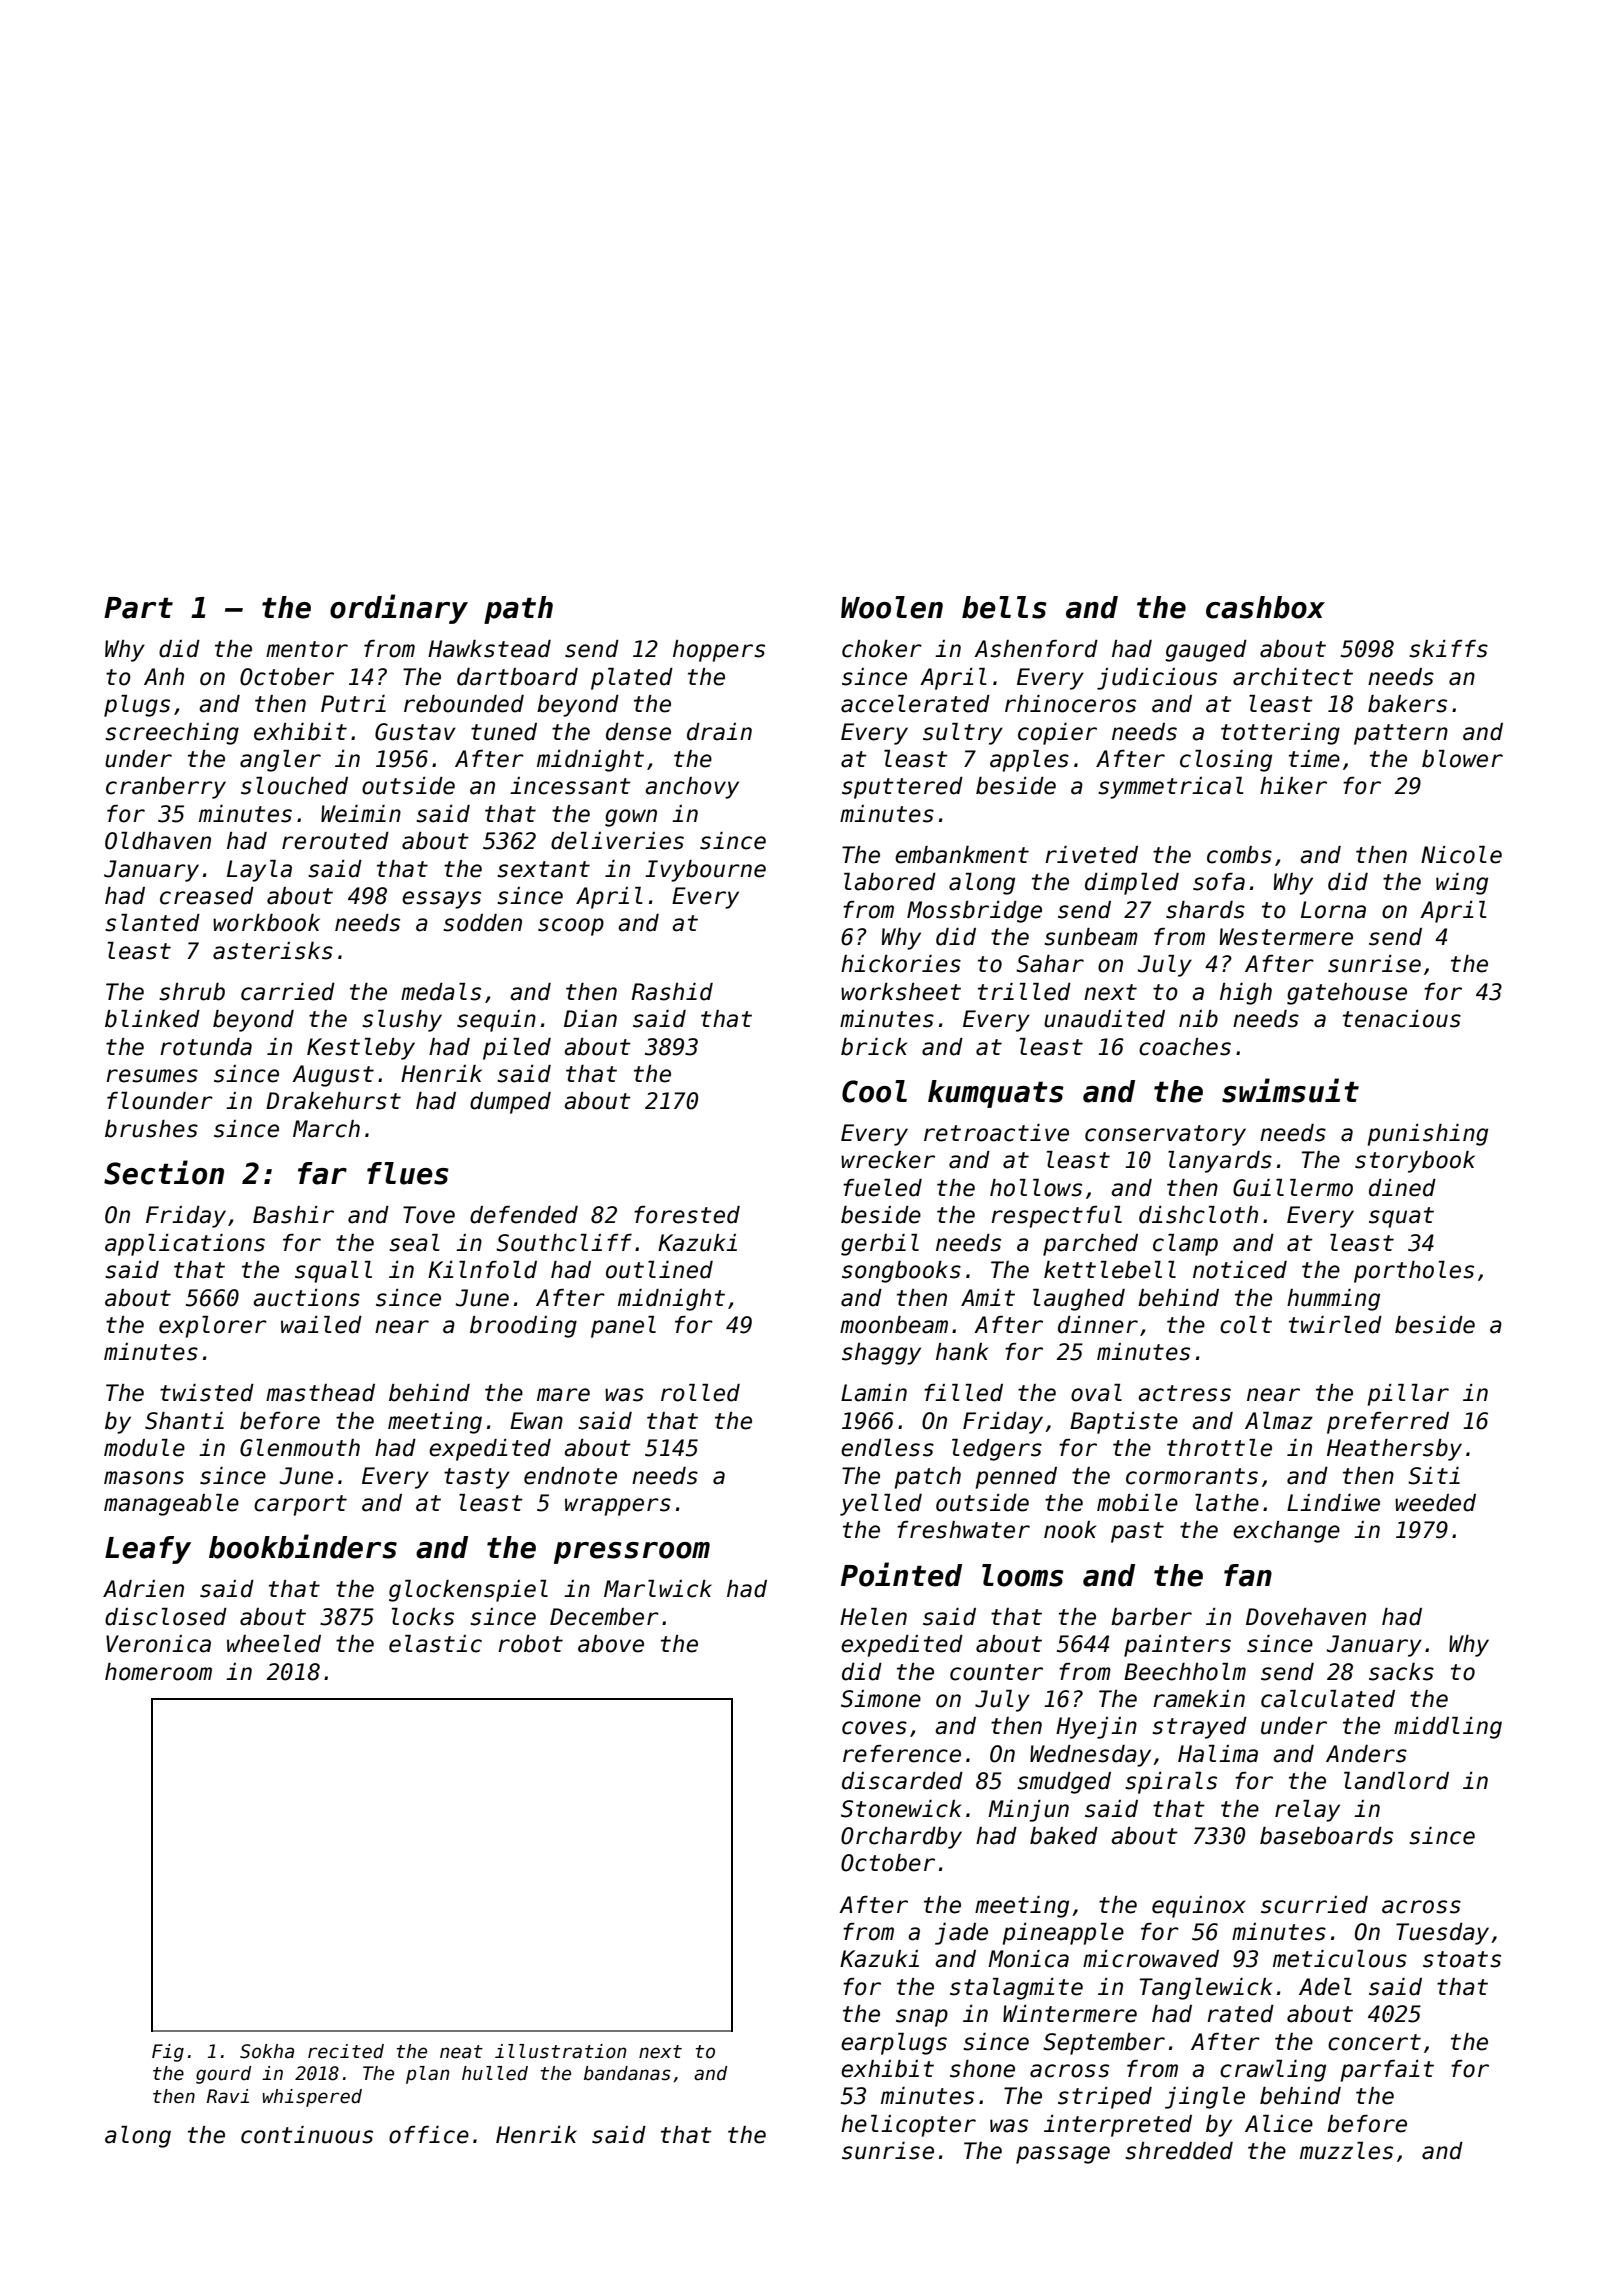 Image resolution: width=1620 pixels, height=2292 pixels. I want to click on tenacious, so click(1402, 1019).
